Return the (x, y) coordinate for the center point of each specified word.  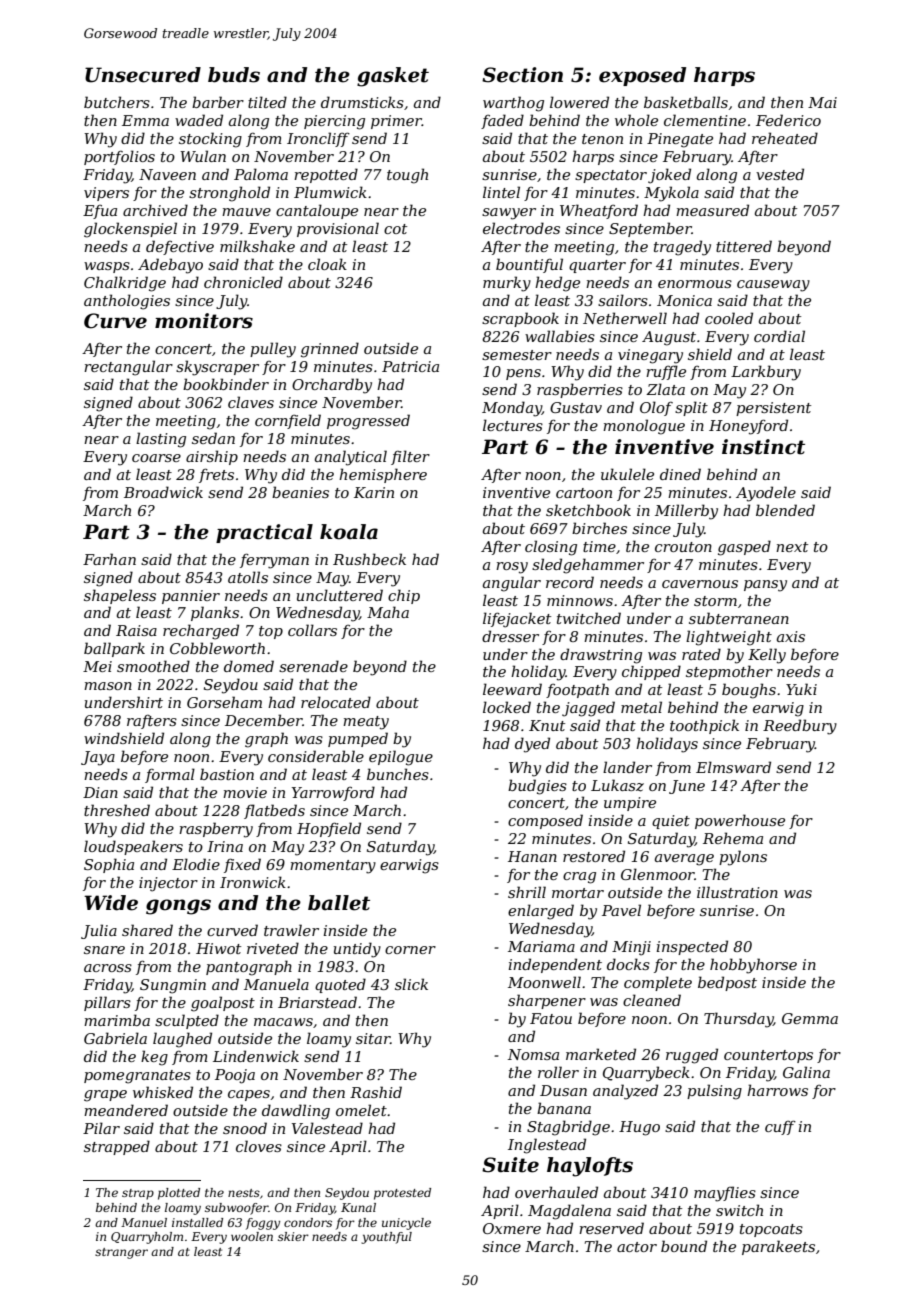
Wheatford (599, 211)
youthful (386, 1238)
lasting (161, 440)
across (108, 968)
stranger (121, 1253)
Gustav (576, 407)
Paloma (261, 174)
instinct (763, 447)
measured (712, 210)
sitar (373, 1038)
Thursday (738, 1020)
